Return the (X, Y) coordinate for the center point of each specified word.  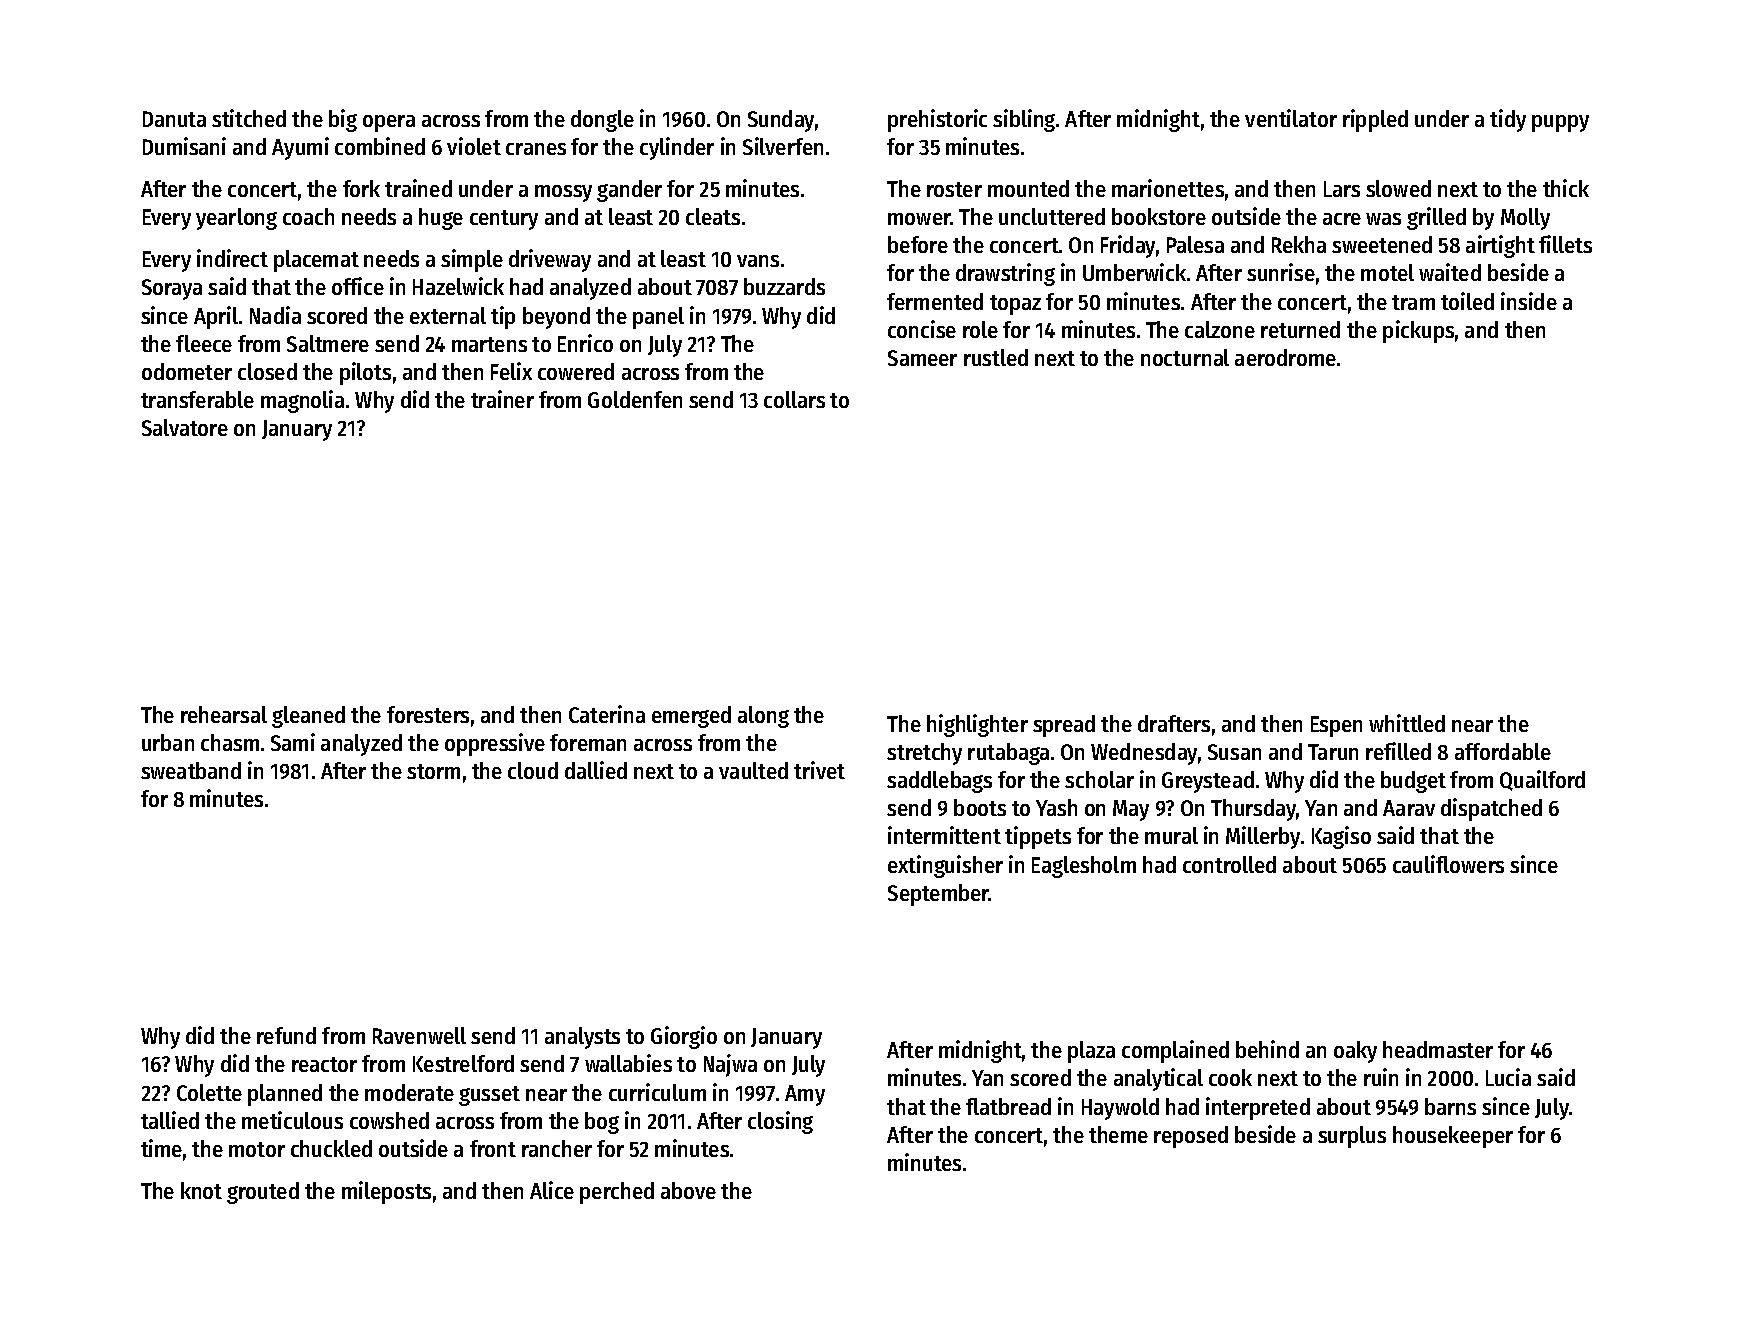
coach (308, 216)
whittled (1407, 723)
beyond (556, 318)
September (938, 895)
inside (1529, 301)
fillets (1565, 244)
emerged (691, 717)
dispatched (1491, 809)
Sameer (922, 358)
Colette (209, 1092)
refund (286, 1035)
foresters (428, 714)
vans (758, 261)
